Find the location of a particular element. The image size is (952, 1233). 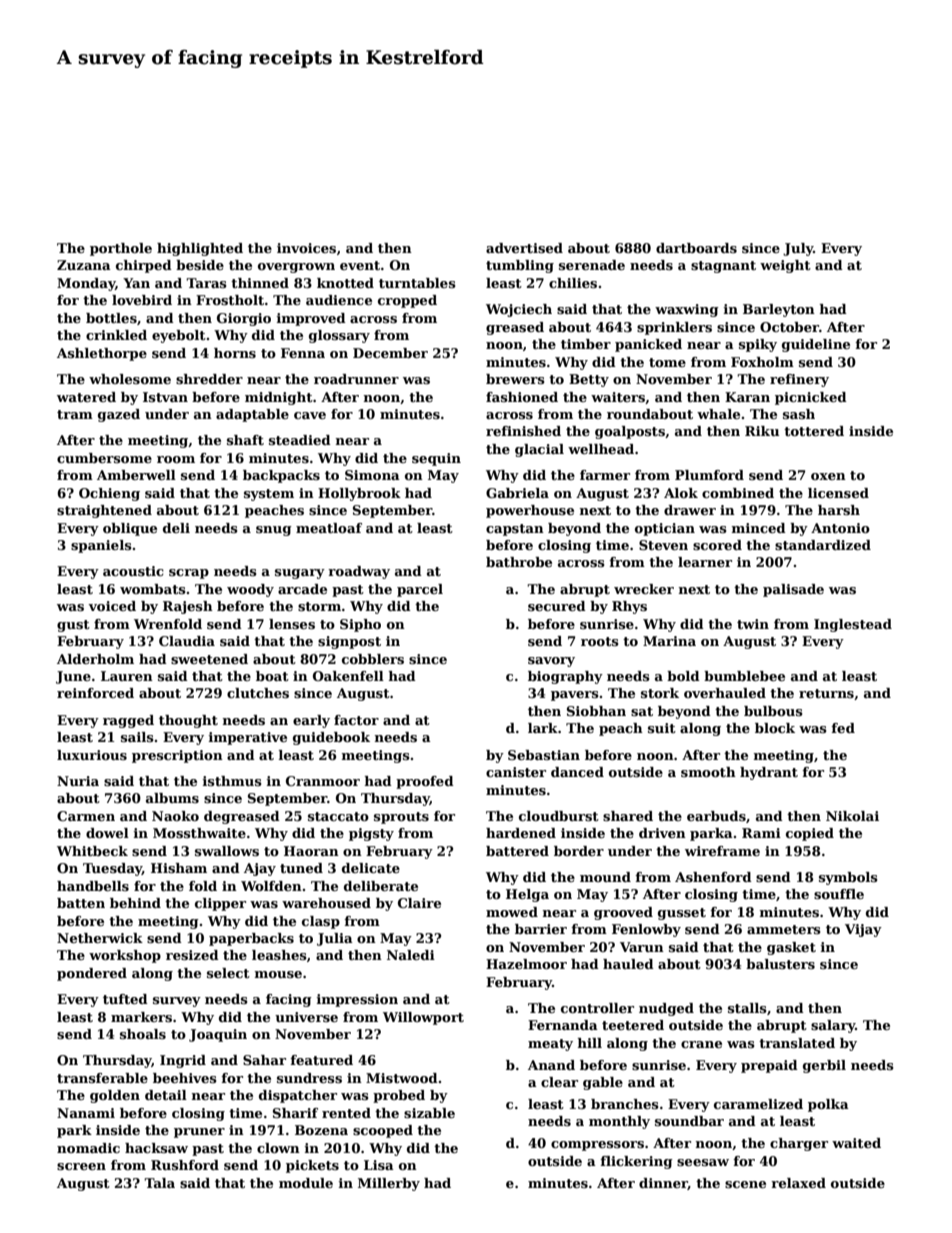

invoices is located at coordinates (306, 248).
